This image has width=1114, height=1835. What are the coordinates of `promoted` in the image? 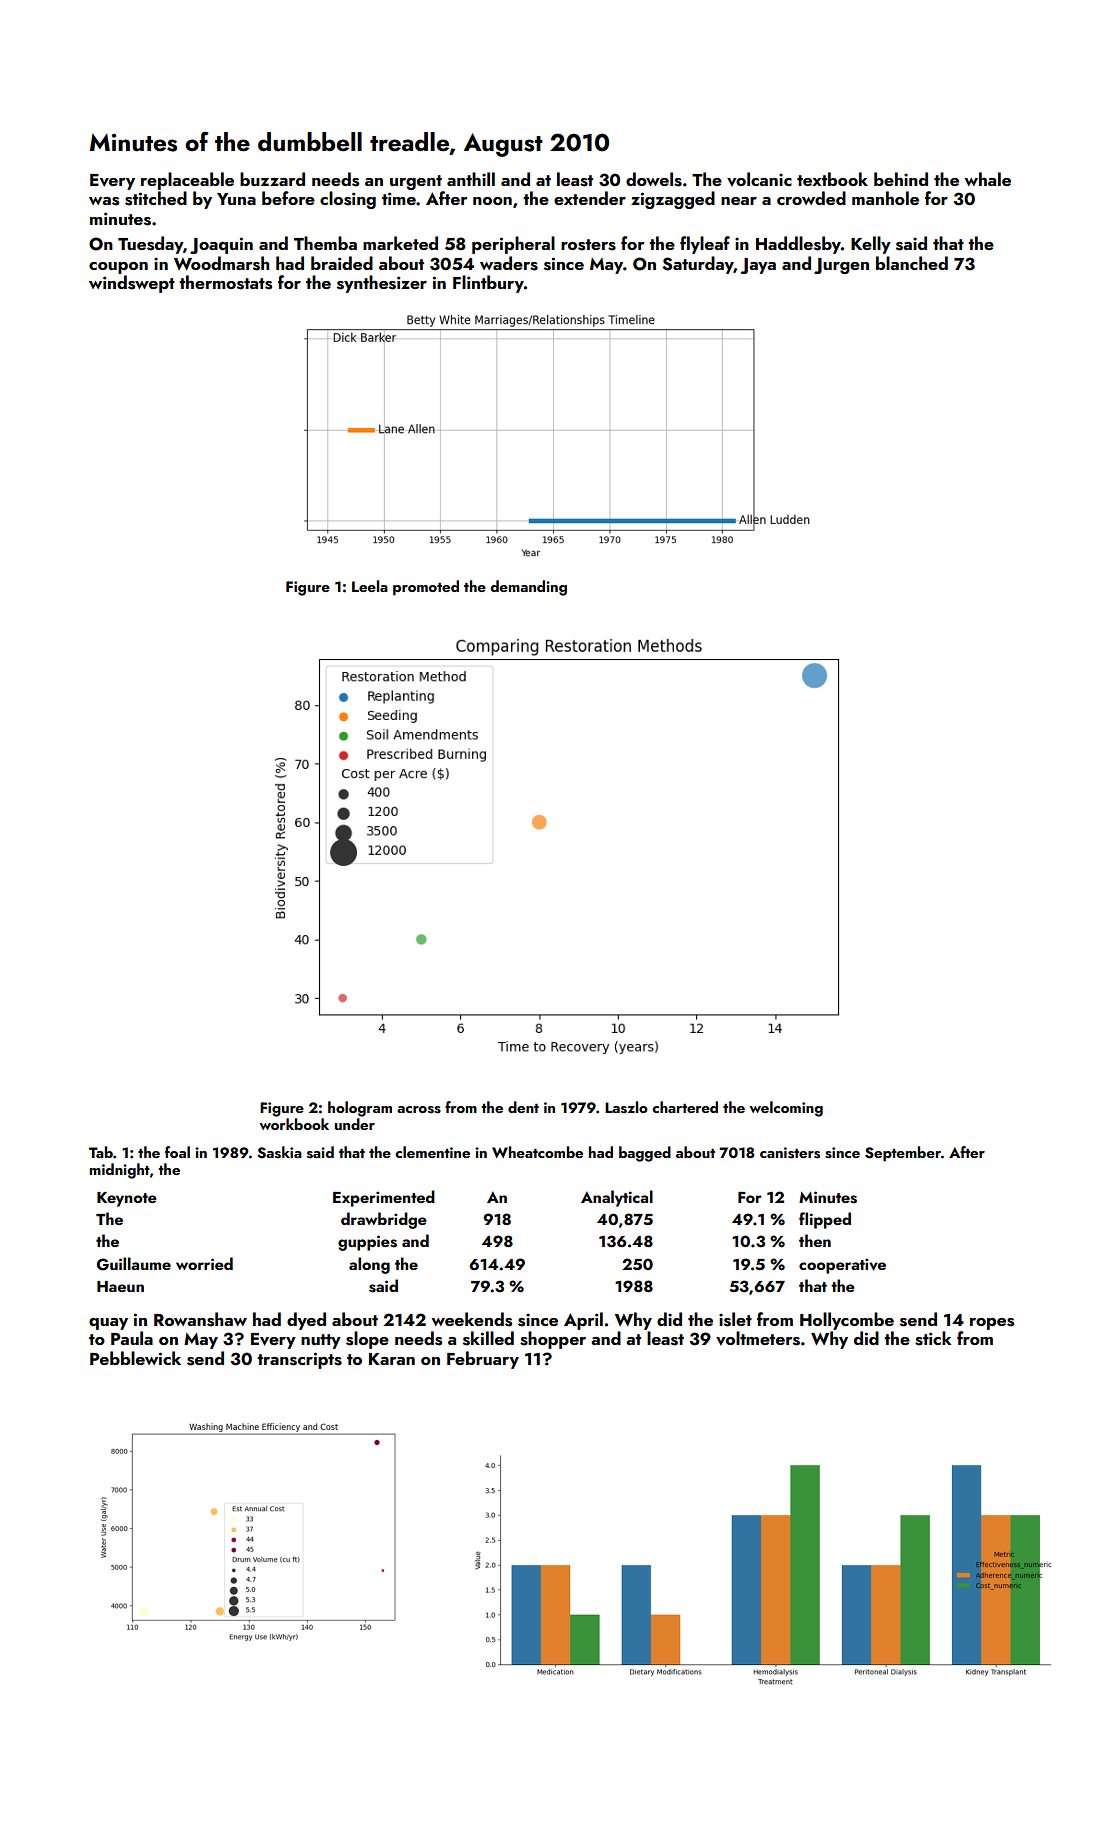 It's located at (426, 588).
